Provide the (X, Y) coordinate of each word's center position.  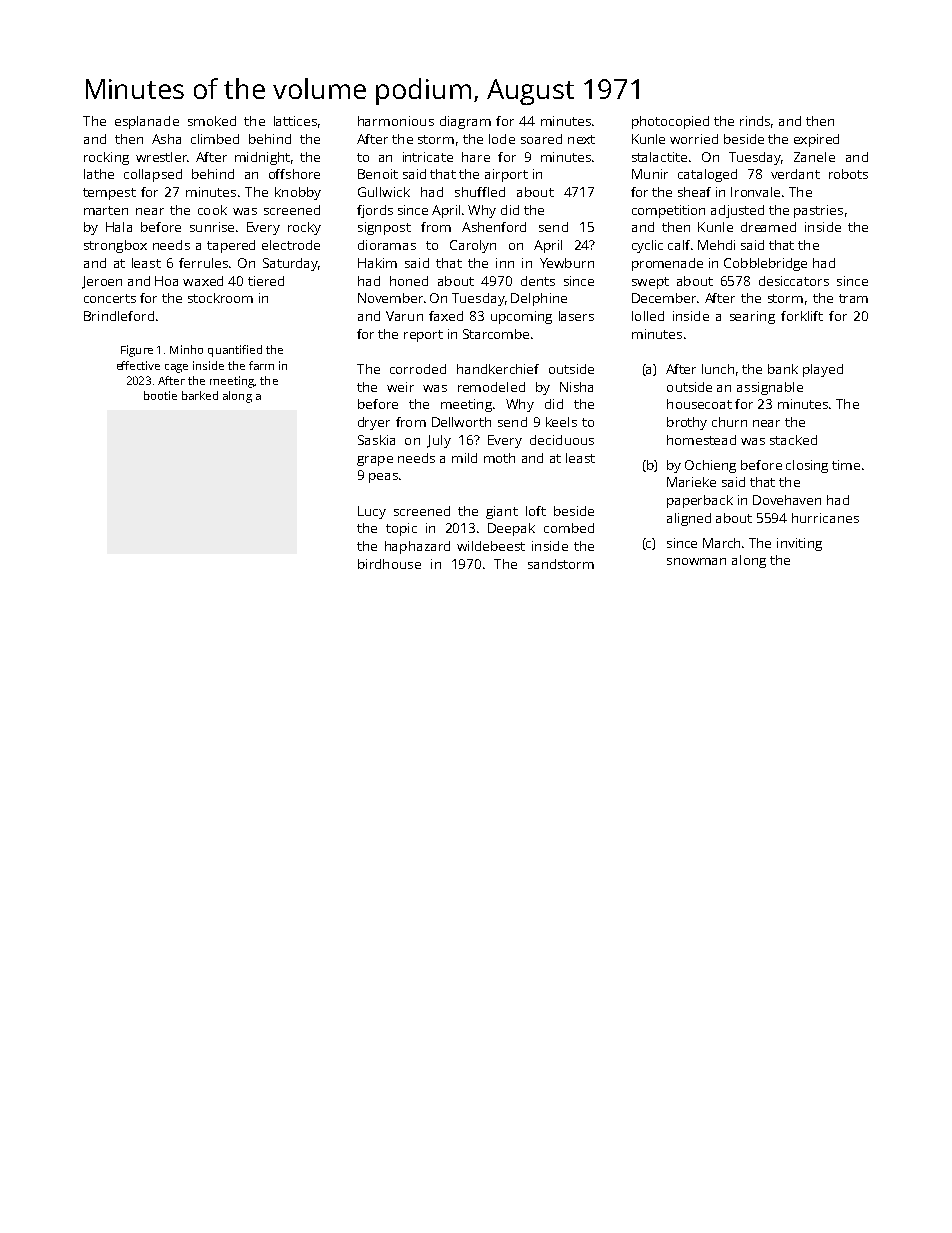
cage (176, 368)
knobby (298, 193)
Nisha (576, 387)
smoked (212, 121)
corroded (418, 369)
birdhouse (389, 564)
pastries (818, 211)
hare (476, 157)
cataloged (707, 175)
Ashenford (494, 227)
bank (783, 369)
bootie (160, 395)
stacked (793, 440)
